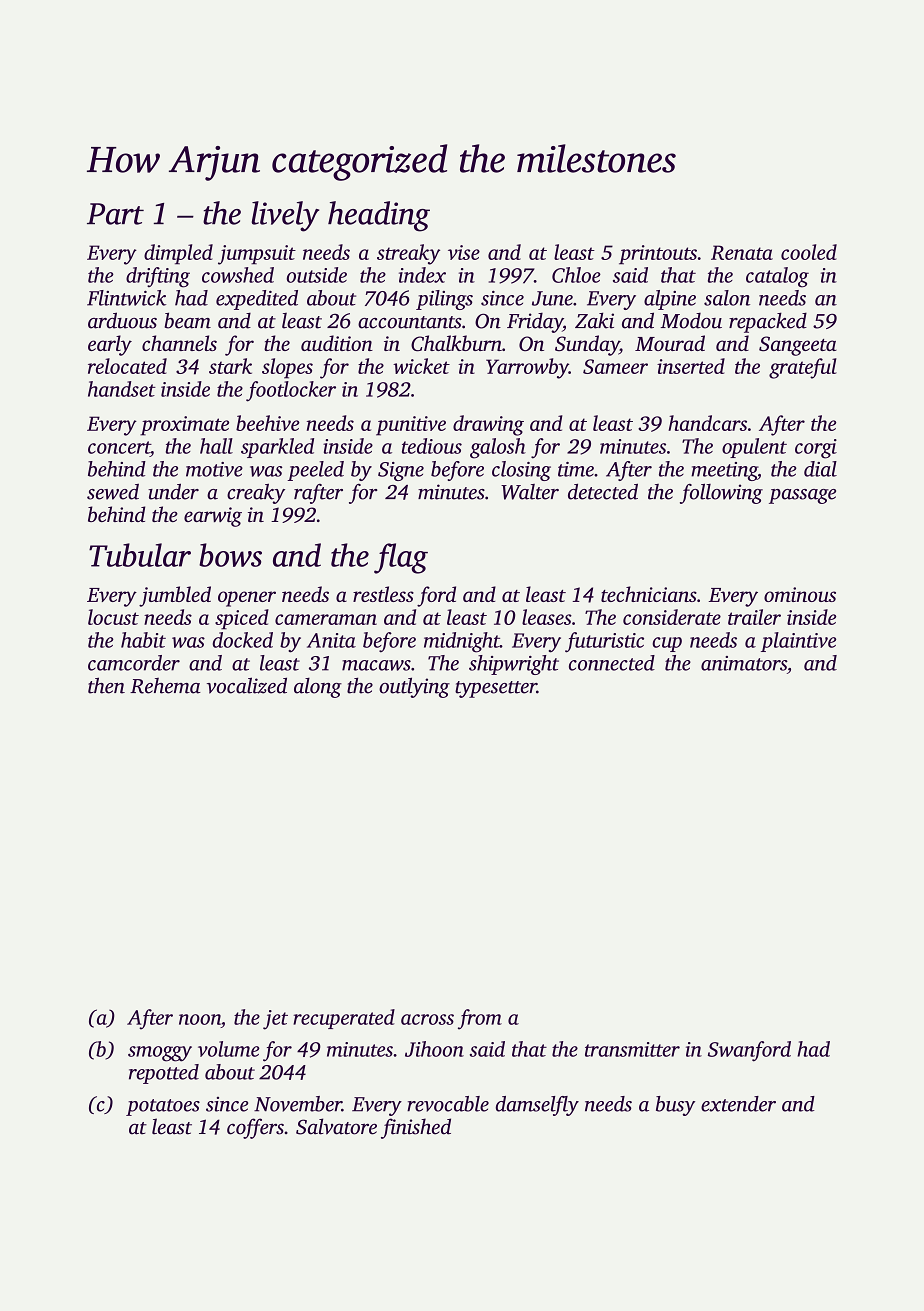 Image resolution: width=924 pixels, height=1311 pixels. What do you see at coordinates (165, 686) in the screenshot?
I see `Rehema` at bounding box center [165, 686].
